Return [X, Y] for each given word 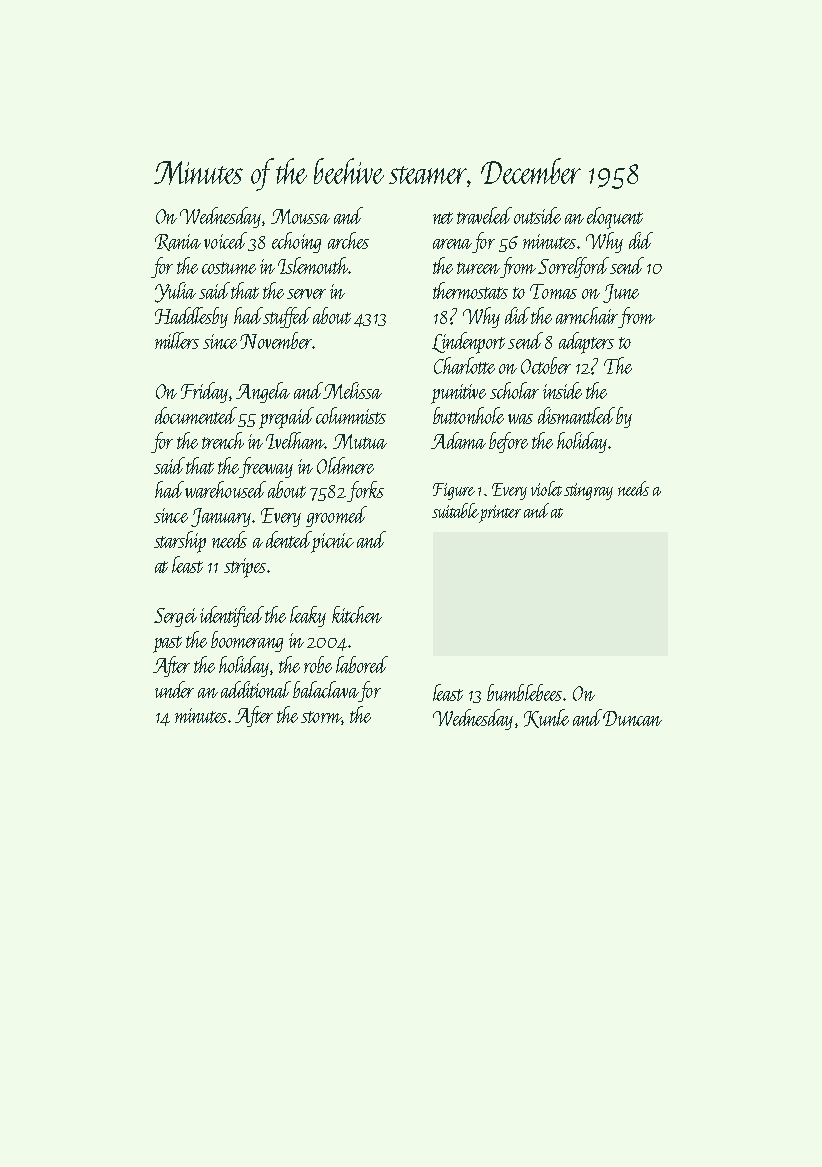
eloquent [615, 218]
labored [362, 664]
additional [256, 689]
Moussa [300, 216]
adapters [586, 343]
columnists [351, 415]
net [443, 218]
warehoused [225, 489]
